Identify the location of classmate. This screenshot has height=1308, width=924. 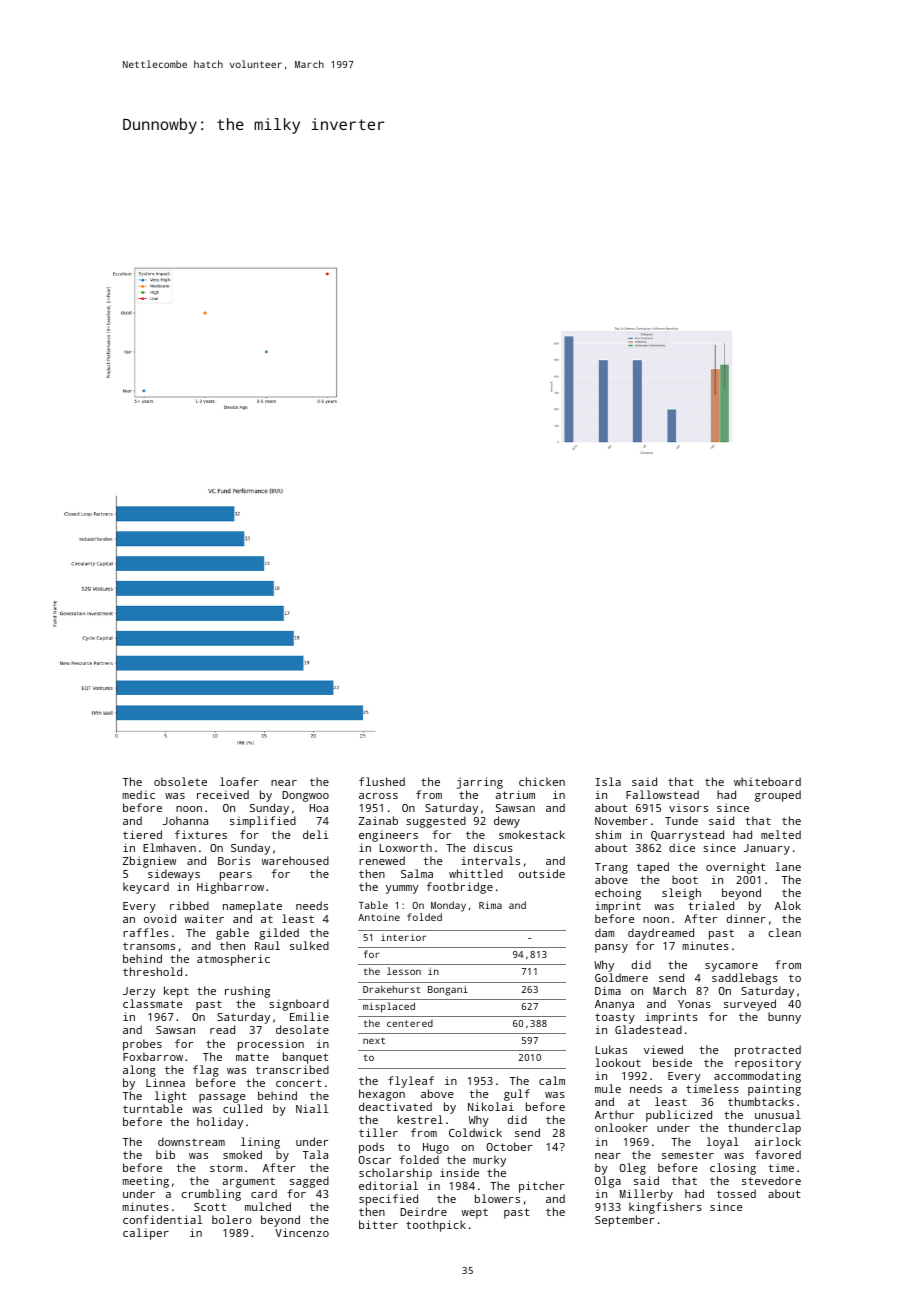
(153, 1003).
